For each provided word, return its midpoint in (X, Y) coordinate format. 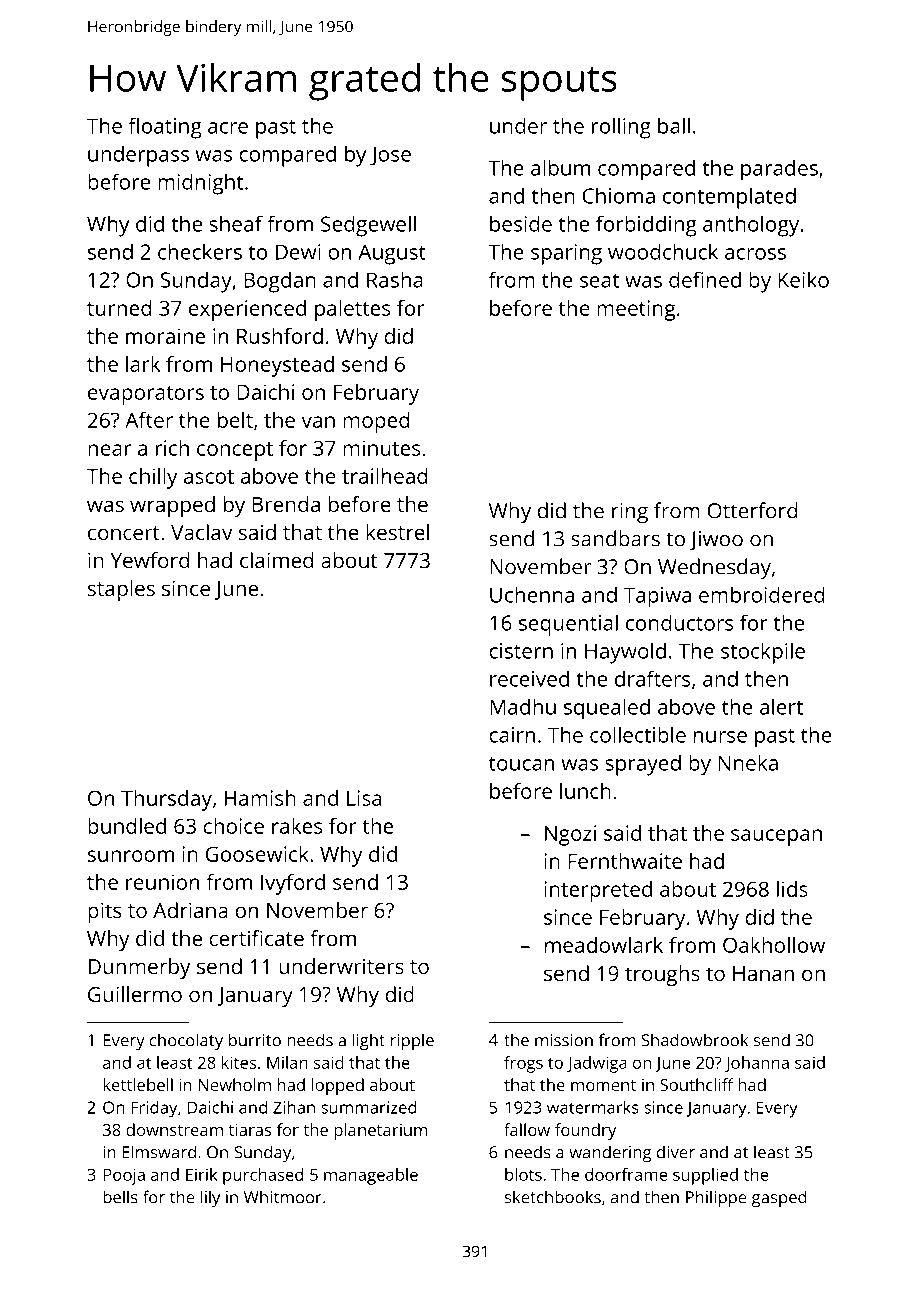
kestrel (398, 532)
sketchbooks (553, 1197)
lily (210, 1198)
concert (124, 533)
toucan (521, 763)
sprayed (643, 765)
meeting (636, 310)
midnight (200, 184)
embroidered (761, 594)
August (392, 254)
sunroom (131, 856)
